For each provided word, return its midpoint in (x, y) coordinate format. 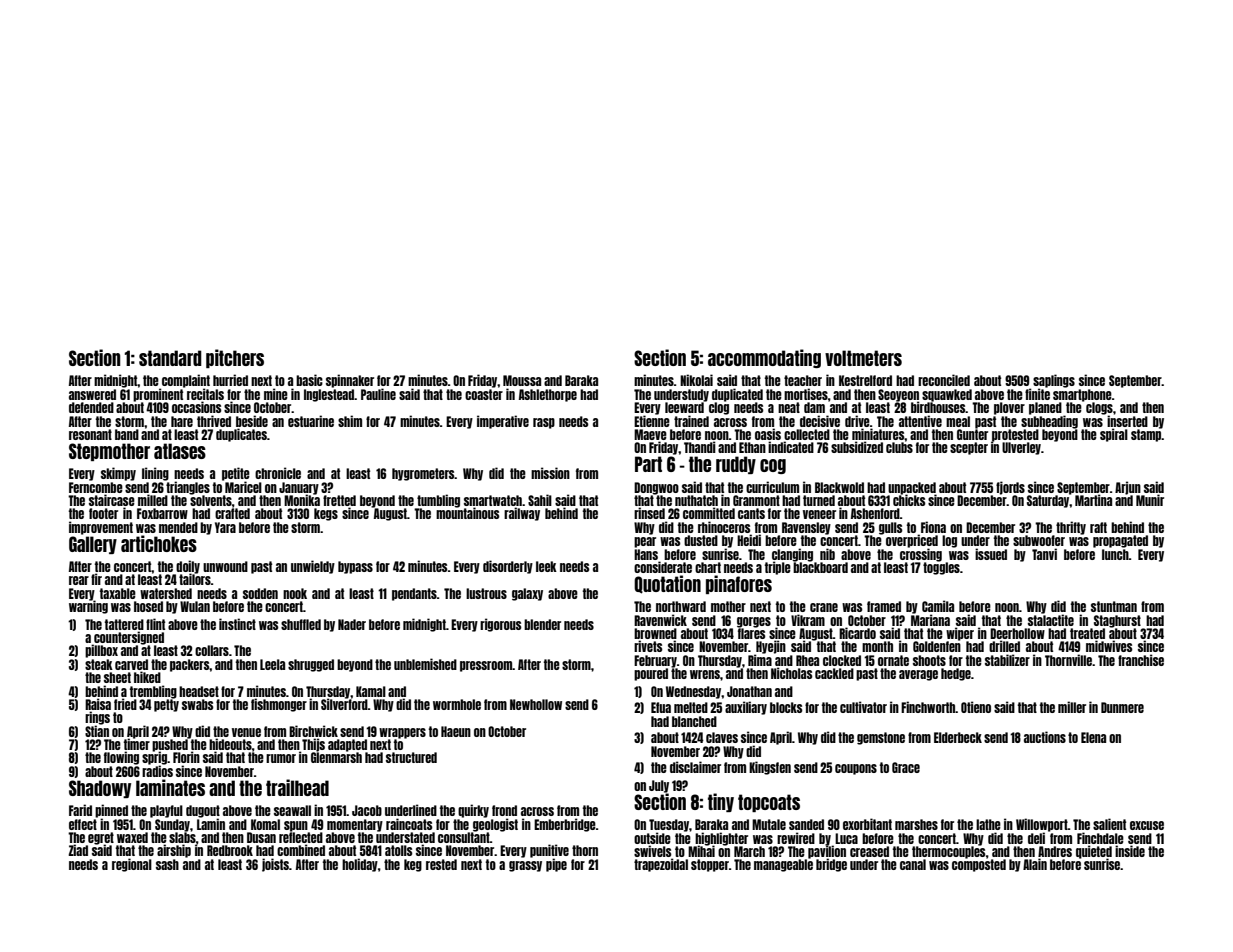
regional (132, 865)
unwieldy (313, 567)
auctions (1045, 737)
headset (199, 691)
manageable (783, 865)
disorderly (508, 567)
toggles (941, 568)
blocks (786, 707)
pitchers (235, 358)
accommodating (764, 358)
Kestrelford (865, 380)
